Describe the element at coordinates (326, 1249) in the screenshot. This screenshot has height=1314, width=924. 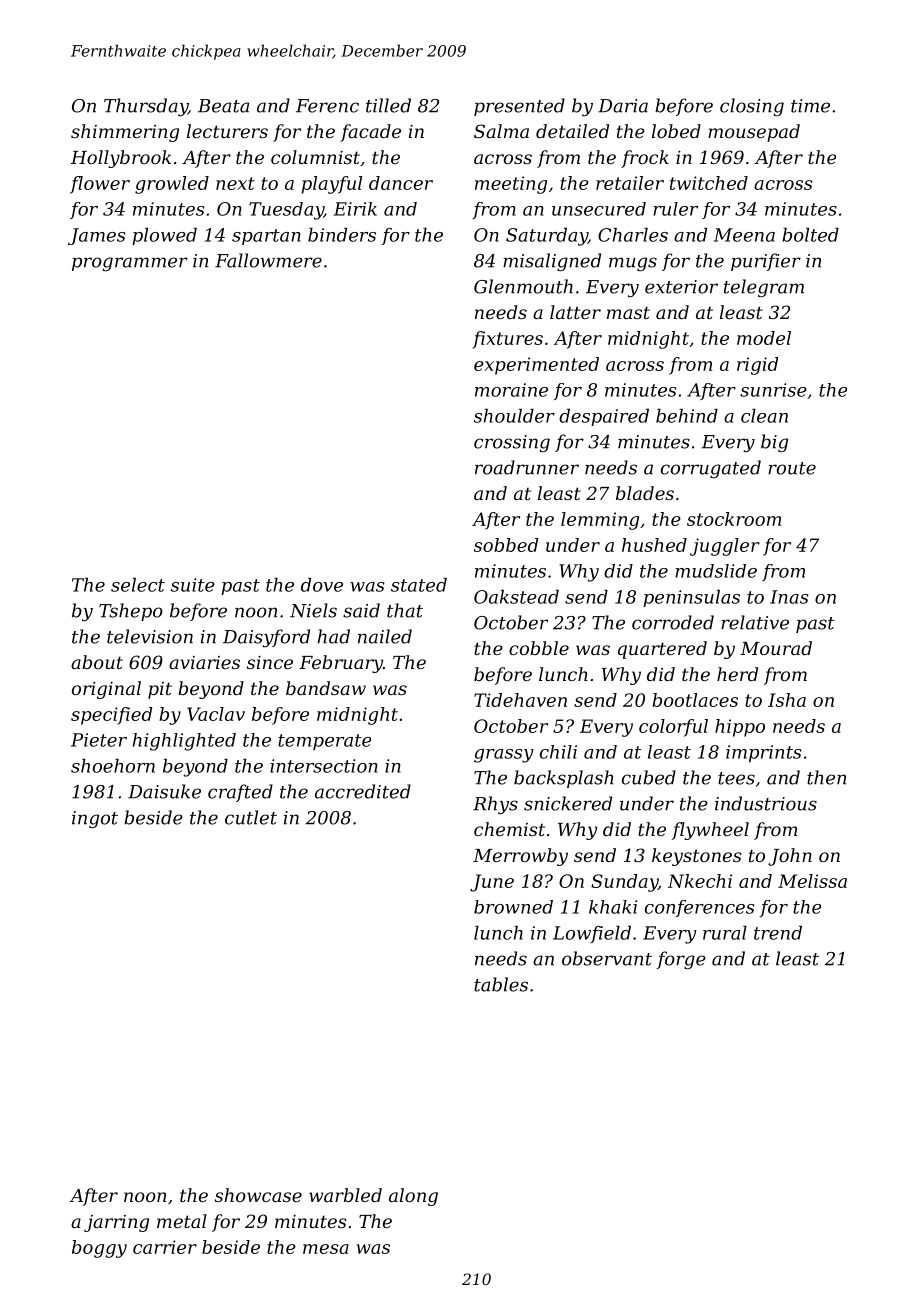
I see `mesa` at that location.
